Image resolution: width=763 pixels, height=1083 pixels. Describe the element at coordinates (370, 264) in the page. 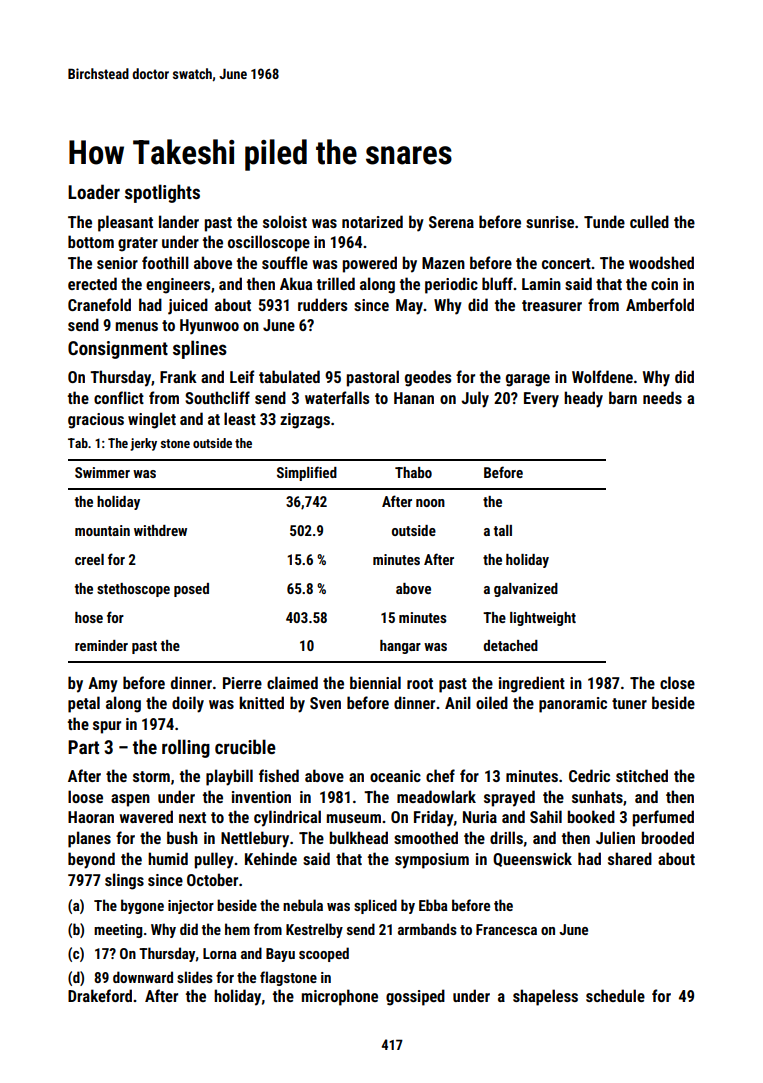

I see `powered` at that location.
